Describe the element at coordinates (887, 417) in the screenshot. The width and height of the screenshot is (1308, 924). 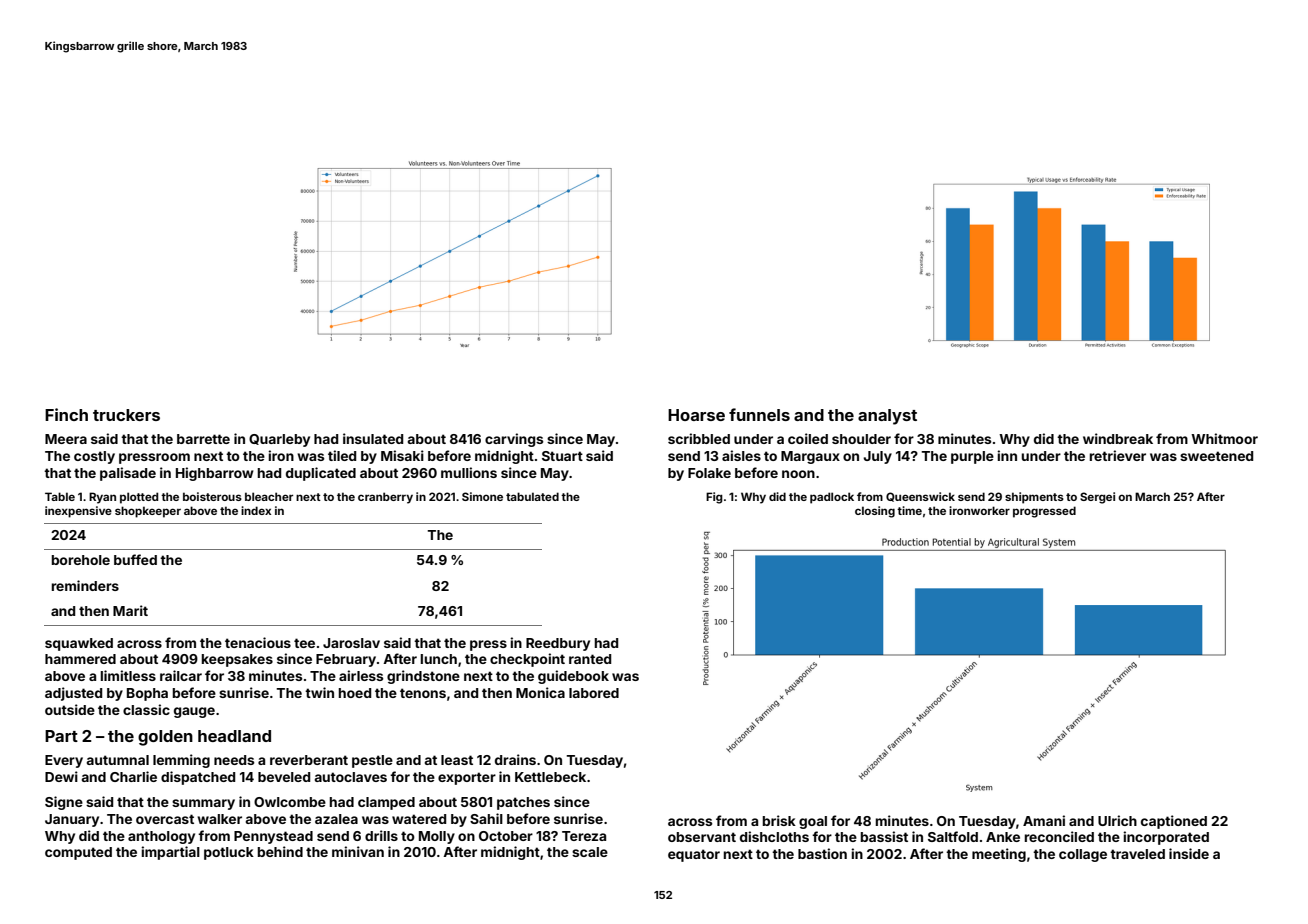
I see `analyst` at that location.
